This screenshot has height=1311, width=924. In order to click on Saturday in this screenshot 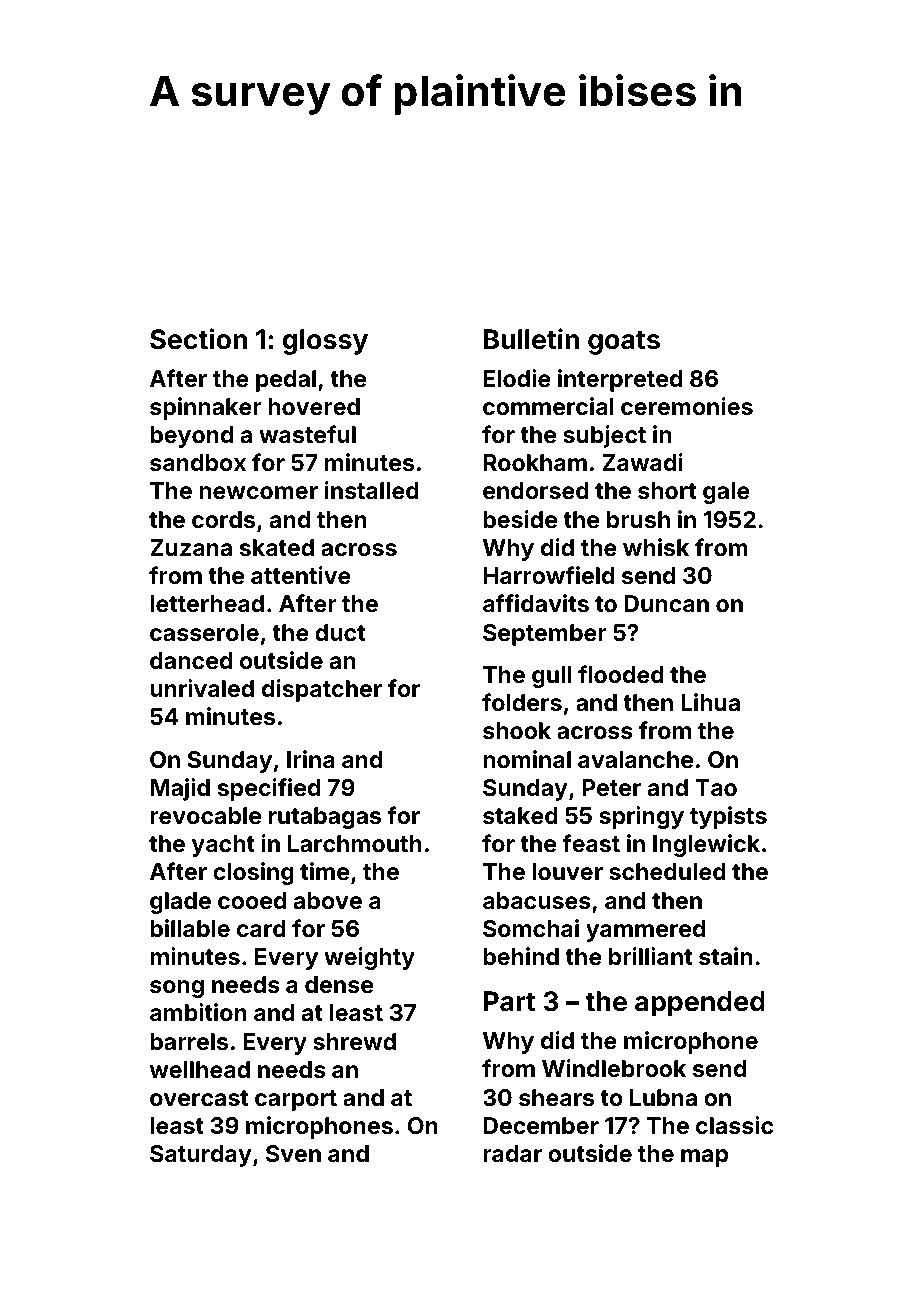, I will do `click(201, 1156)`.
